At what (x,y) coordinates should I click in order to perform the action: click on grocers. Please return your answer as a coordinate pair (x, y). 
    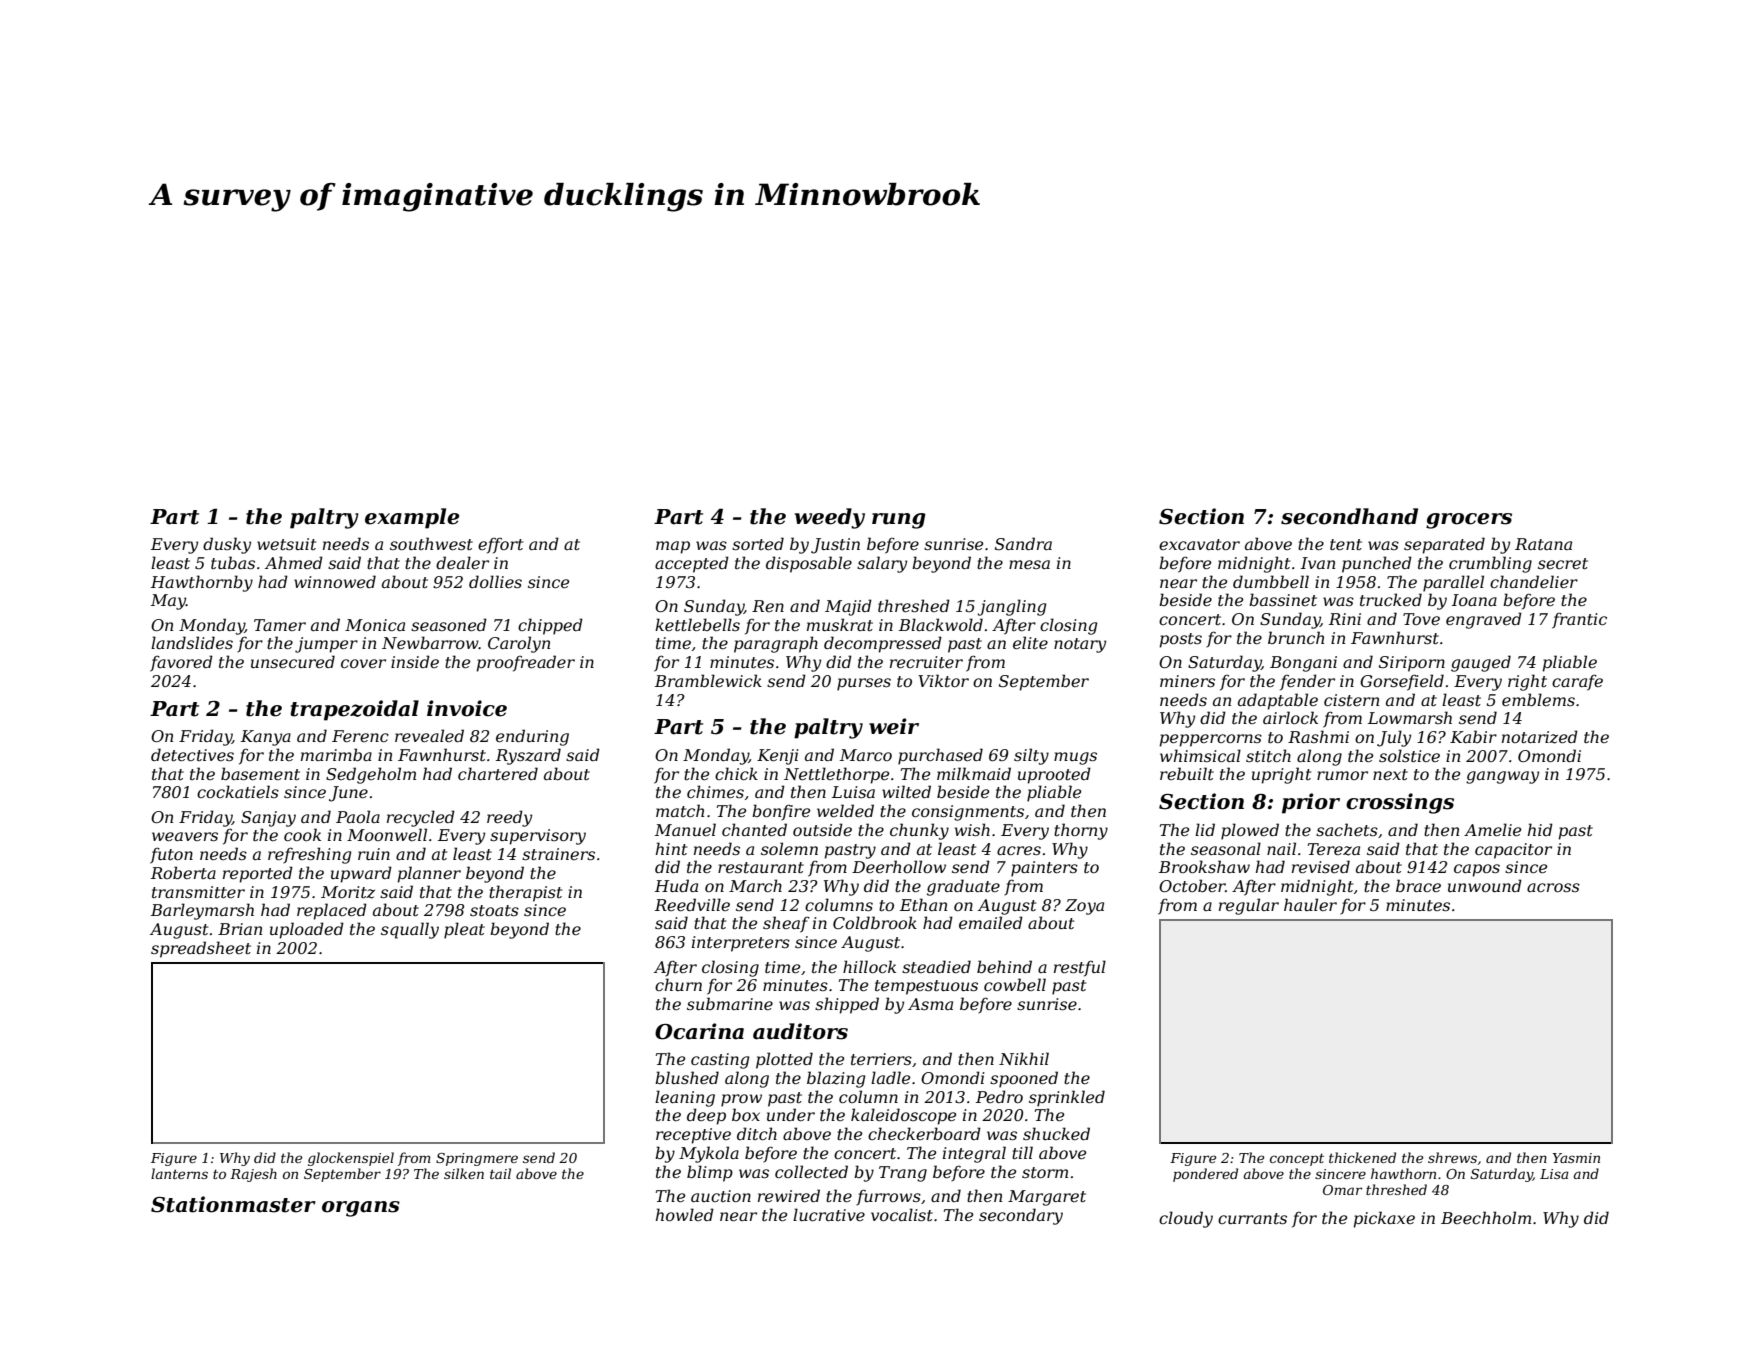
    Looking at the image, I should click on (1469, 521).
